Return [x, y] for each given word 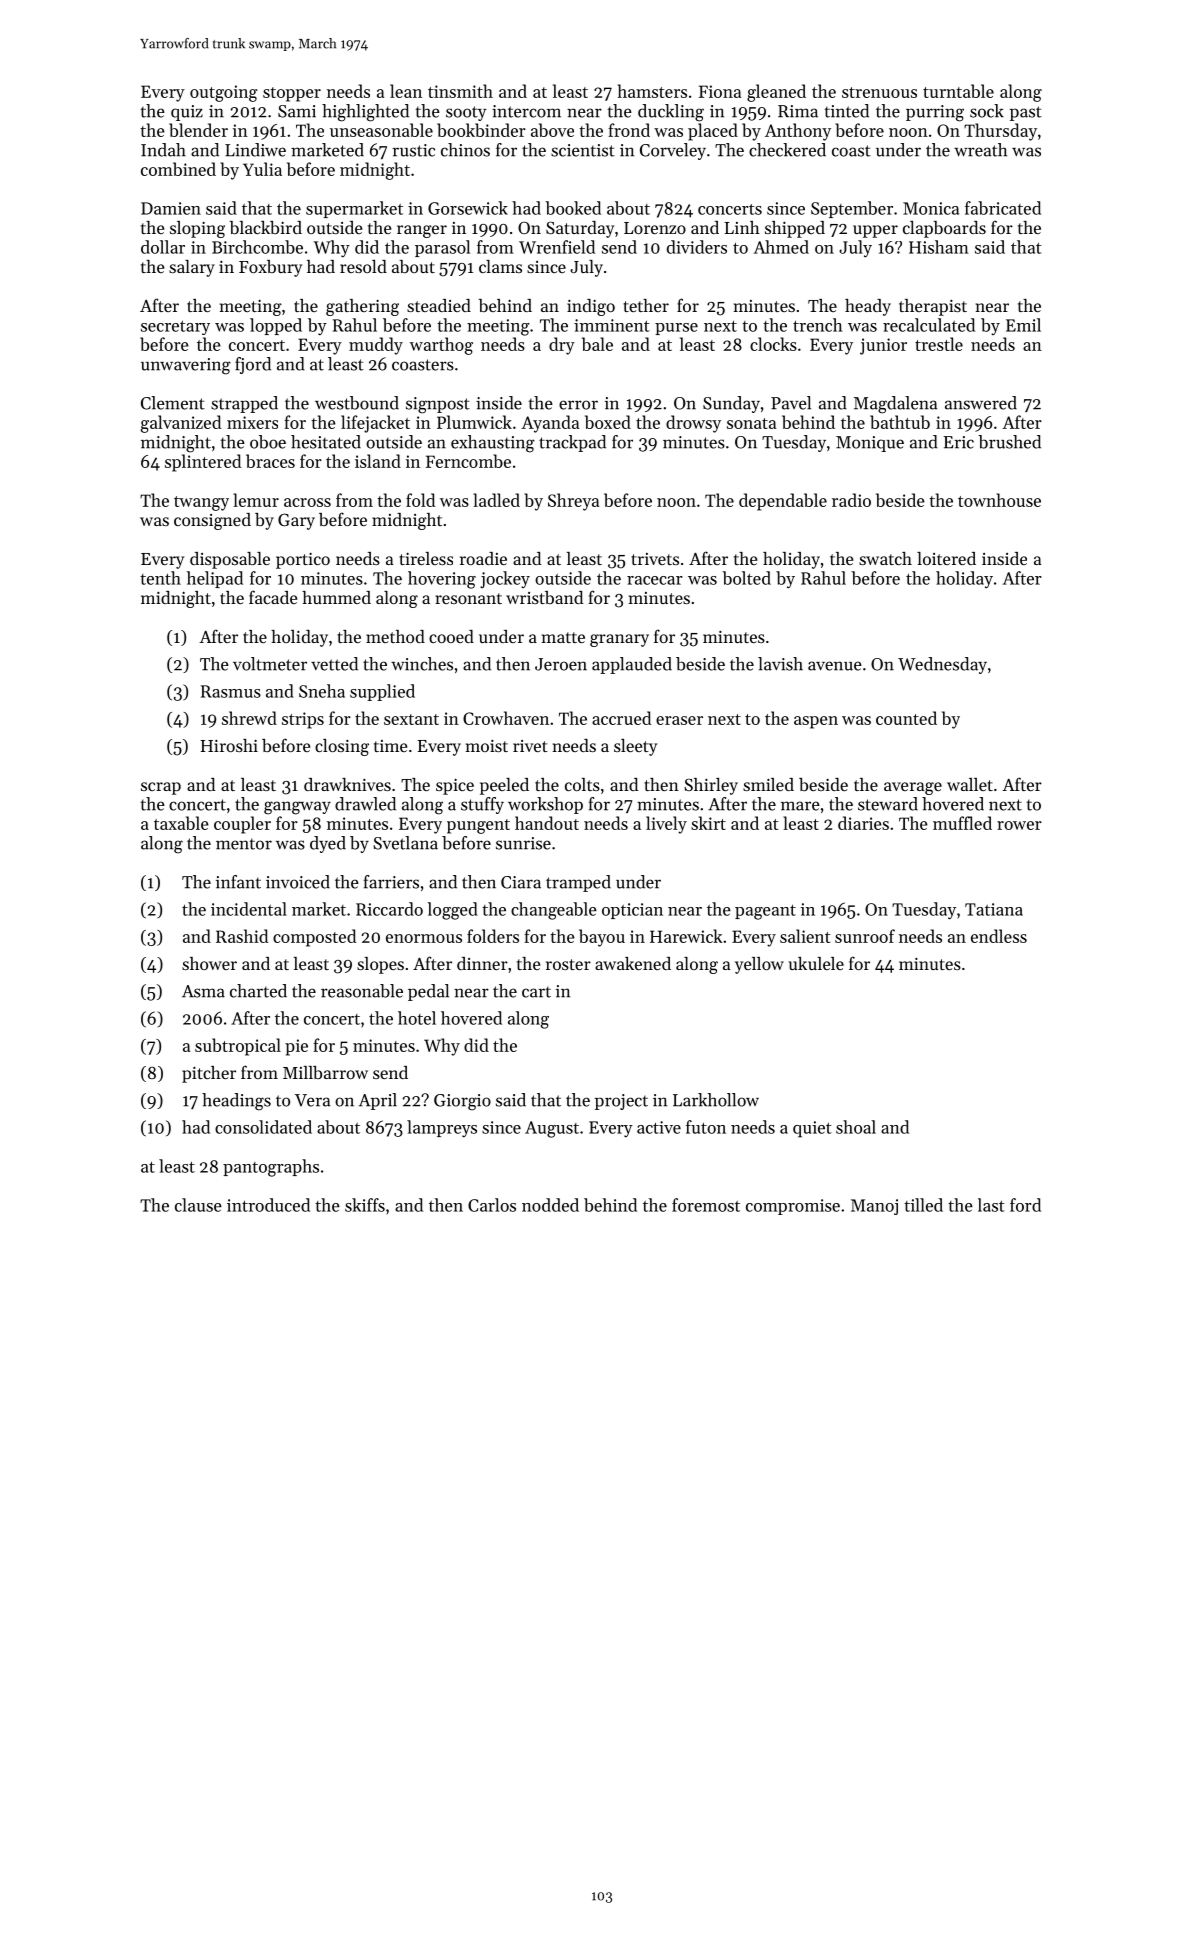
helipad [215, 579]
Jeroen [561, 664]
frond [629, 130]
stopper [292, 94]
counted [906, 718]
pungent [478, 826]
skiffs [365, 1205]
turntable [958, 91]
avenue [835, 666]
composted [314, 938]
